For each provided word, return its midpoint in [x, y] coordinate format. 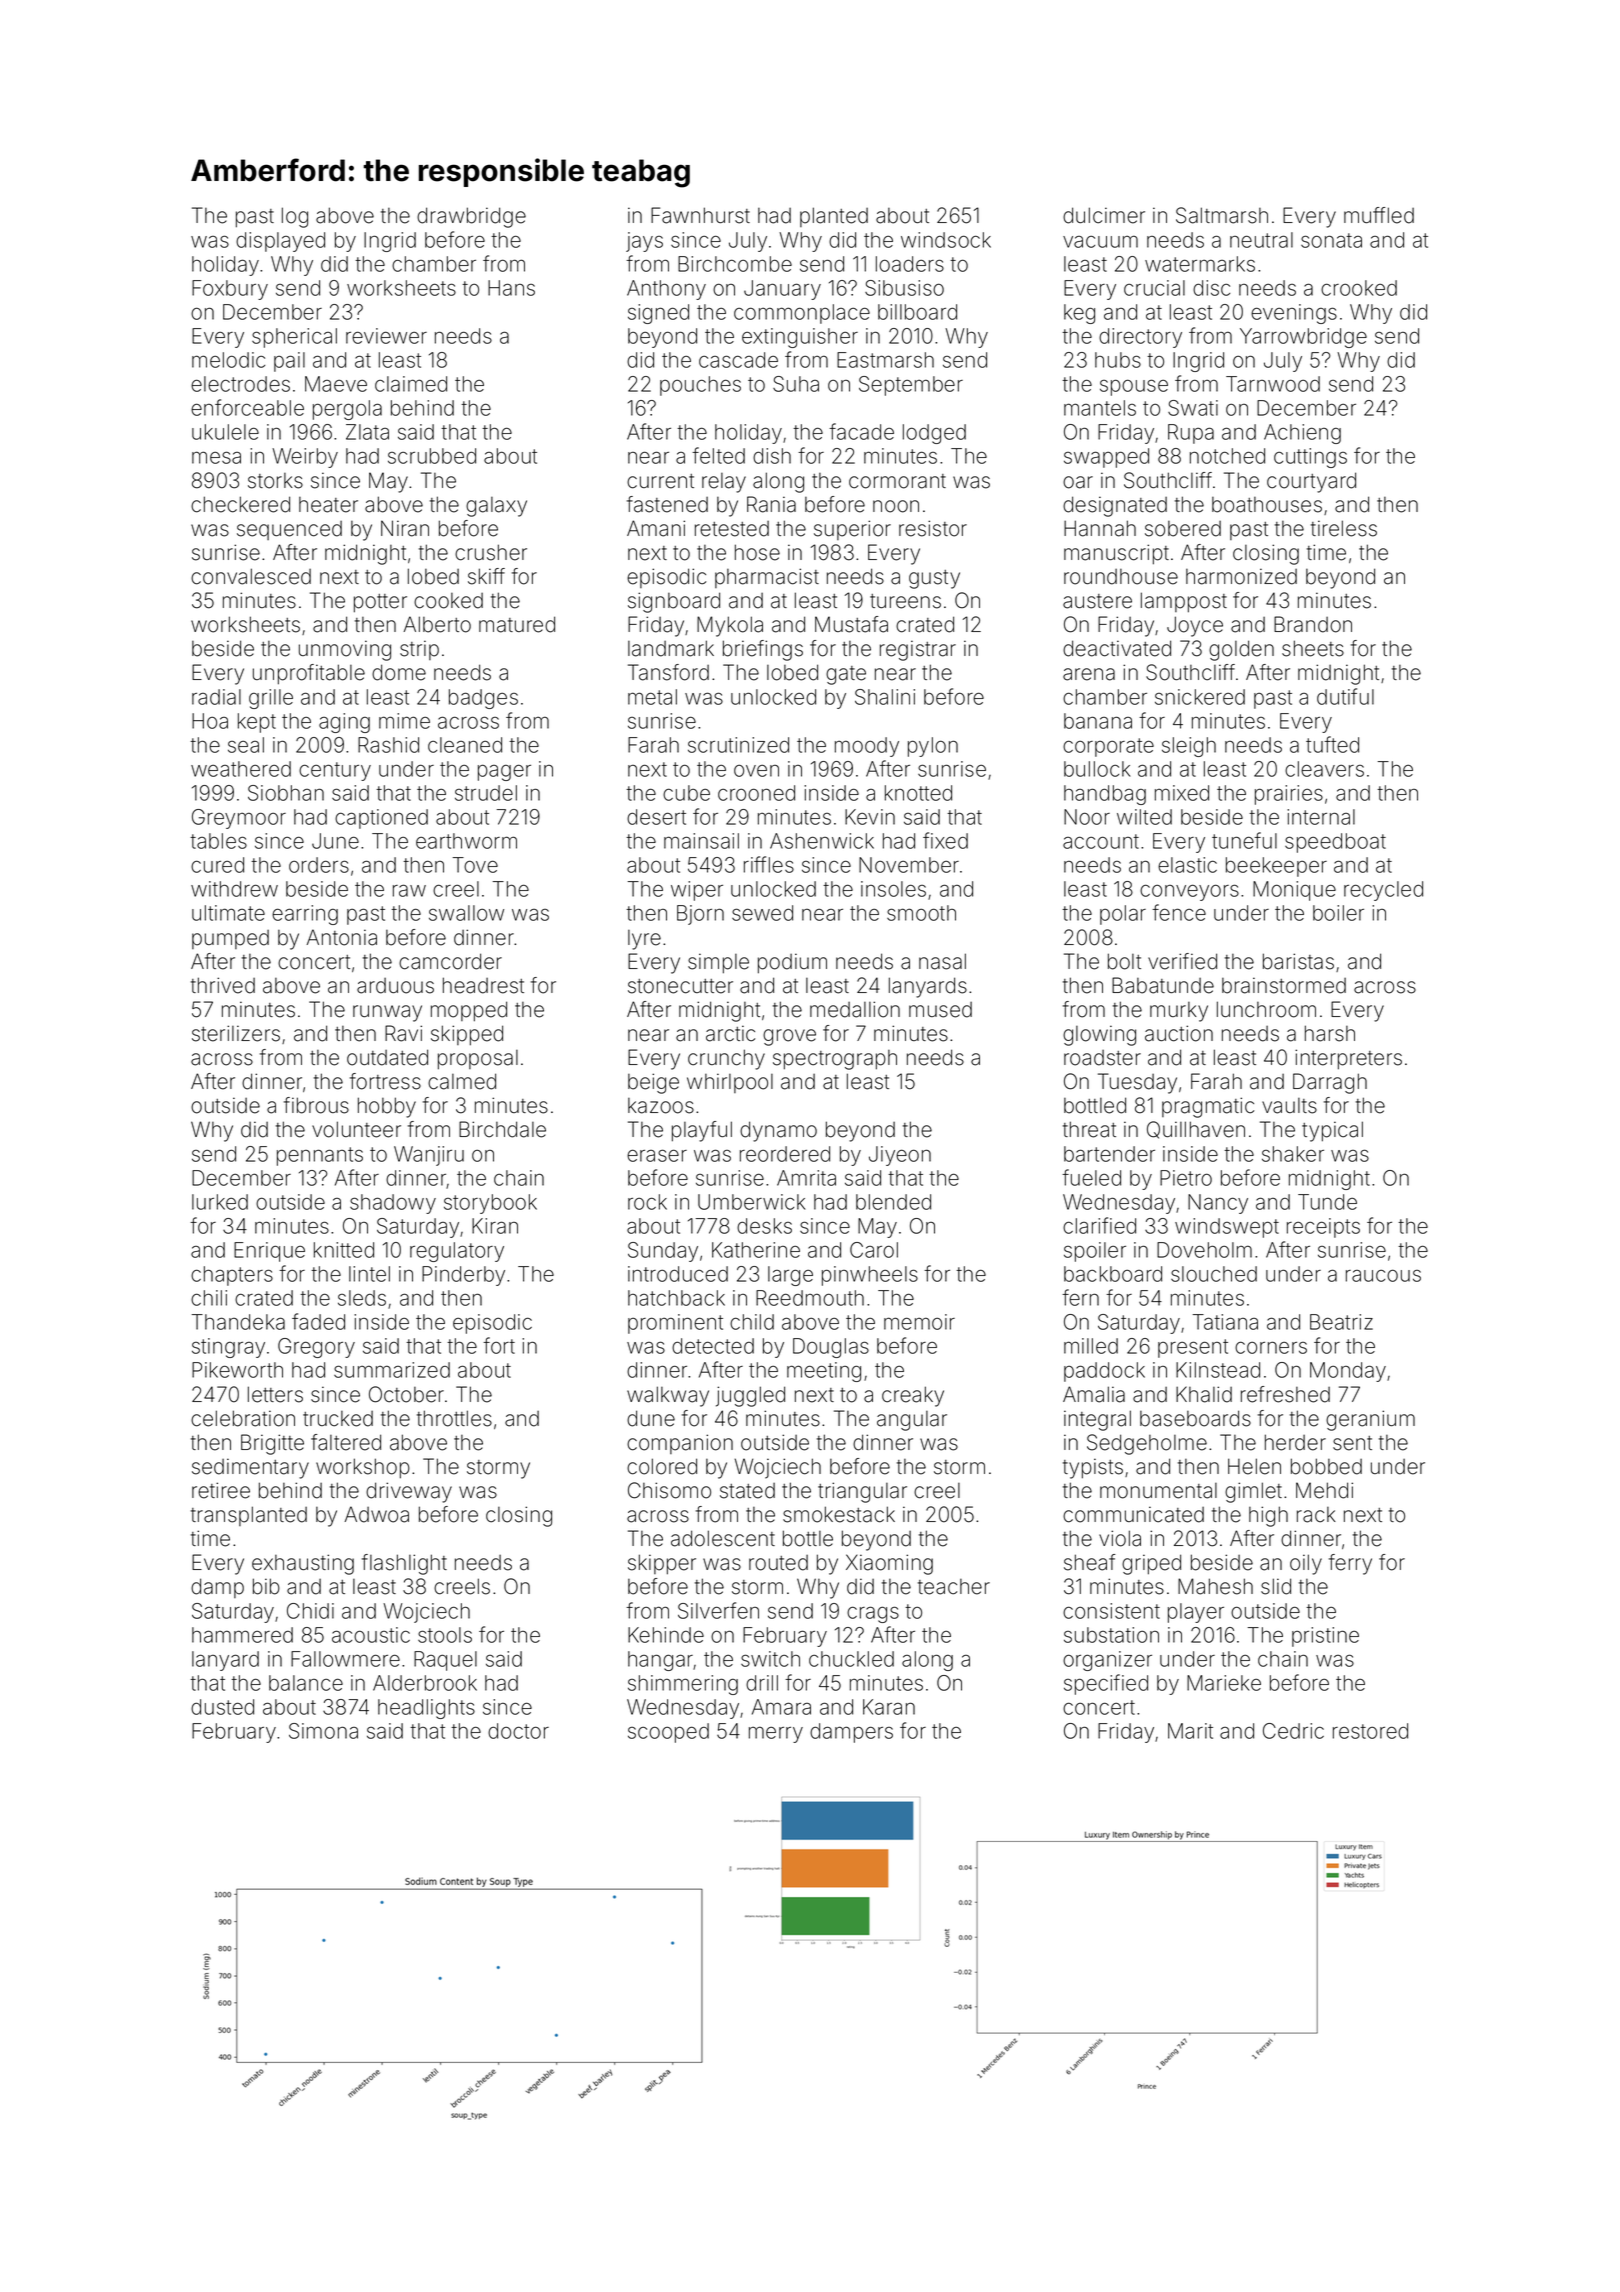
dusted [222, 1707]
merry [776, 1734]
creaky [913, 1396]
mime [404, 721]
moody [867, 747]
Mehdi [1324, 1490]
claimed [411, 384]
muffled [1379, 215]
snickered [1200, 697]
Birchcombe [735, 264]
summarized [392, 1370]
